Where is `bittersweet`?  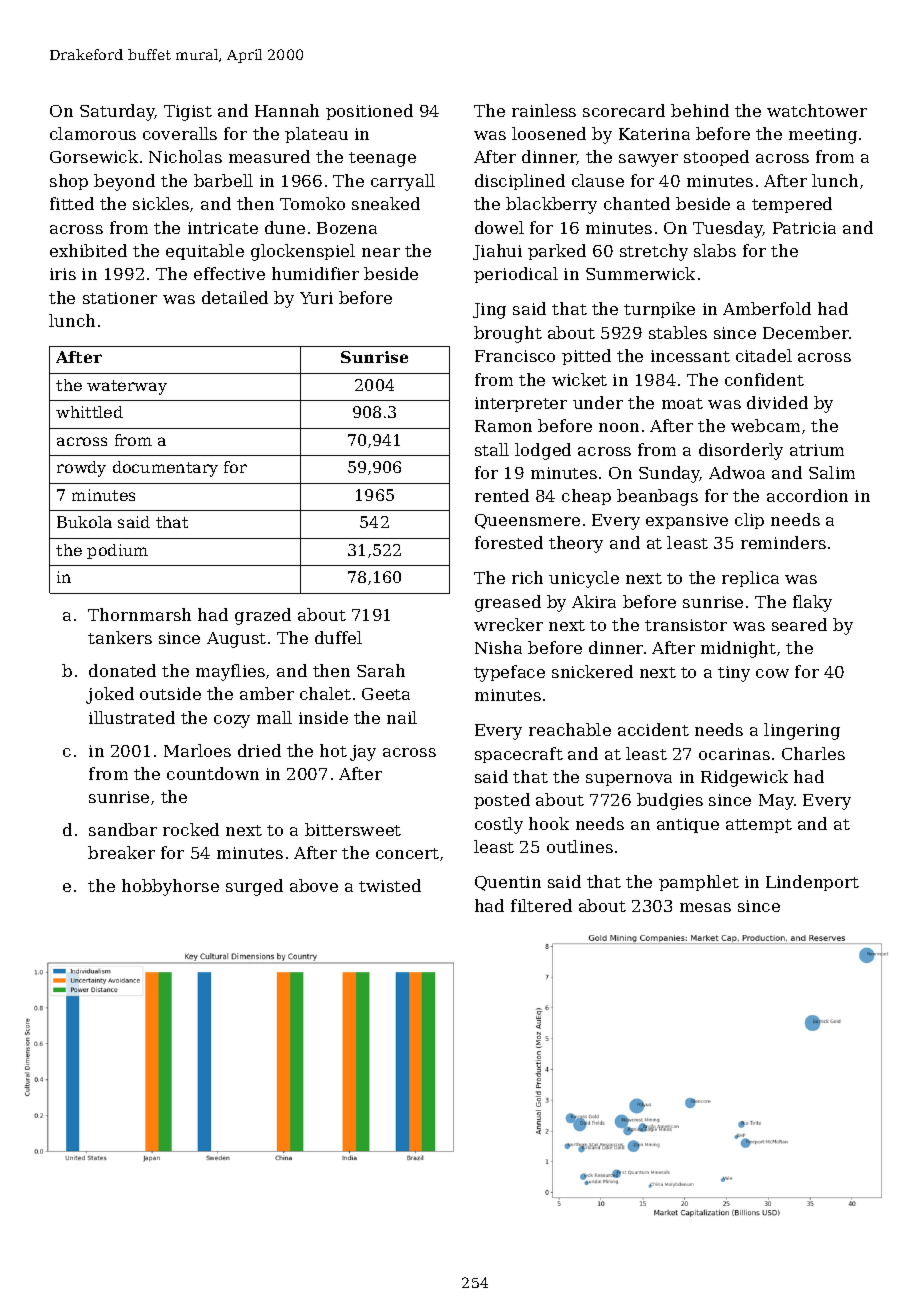
bittersweet is located at coordinates (353, 829).
